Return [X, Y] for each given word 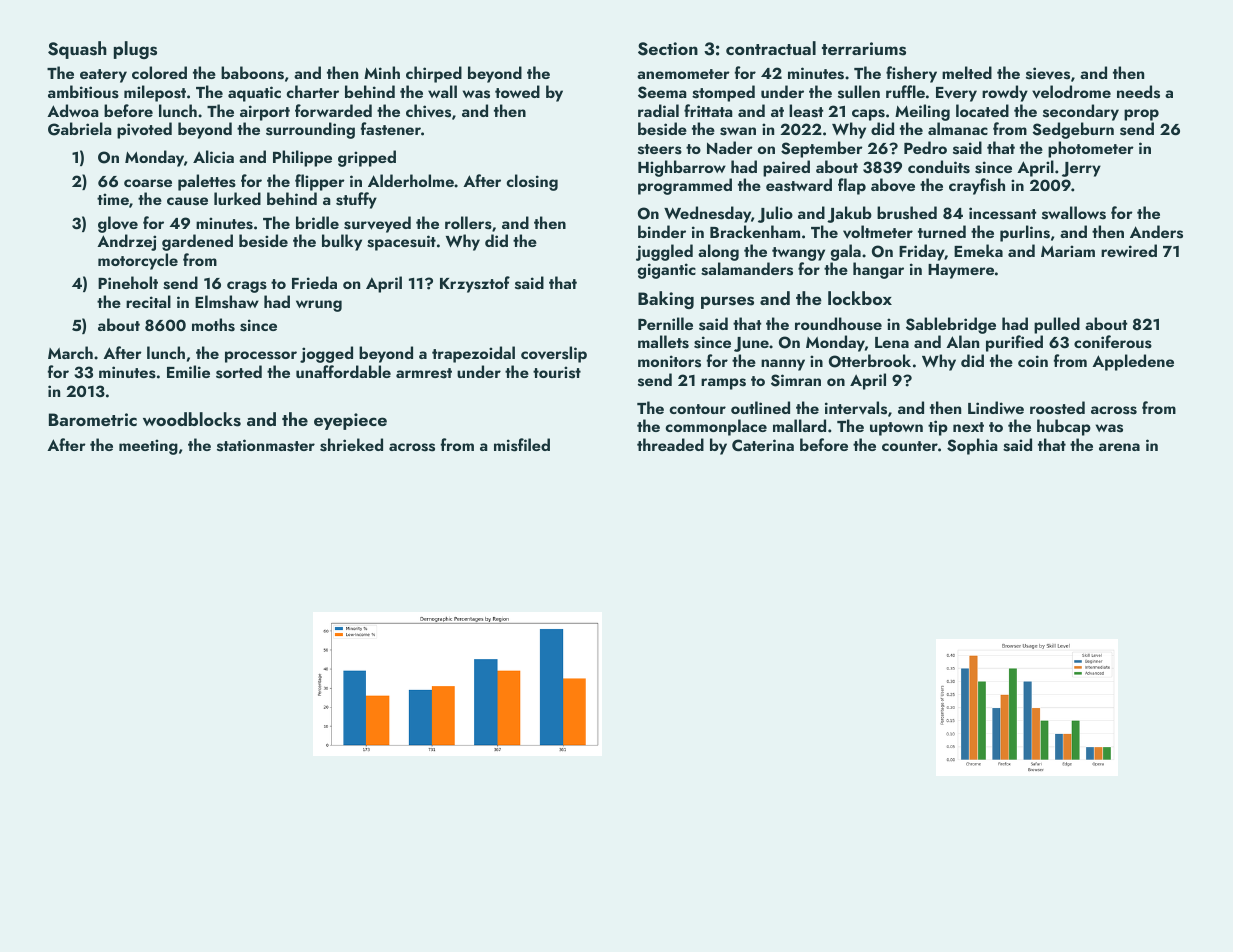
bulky [342, 242]
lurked [237, 198]
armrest [424, 373]
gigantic [667, 271]
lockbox [860, 298]
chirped [434, 74]
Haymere [961, 271]
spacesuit [401, 243]
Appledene [1133, 362]
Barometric [93, 419]
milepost [155, 93]
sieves [1048, 73]
